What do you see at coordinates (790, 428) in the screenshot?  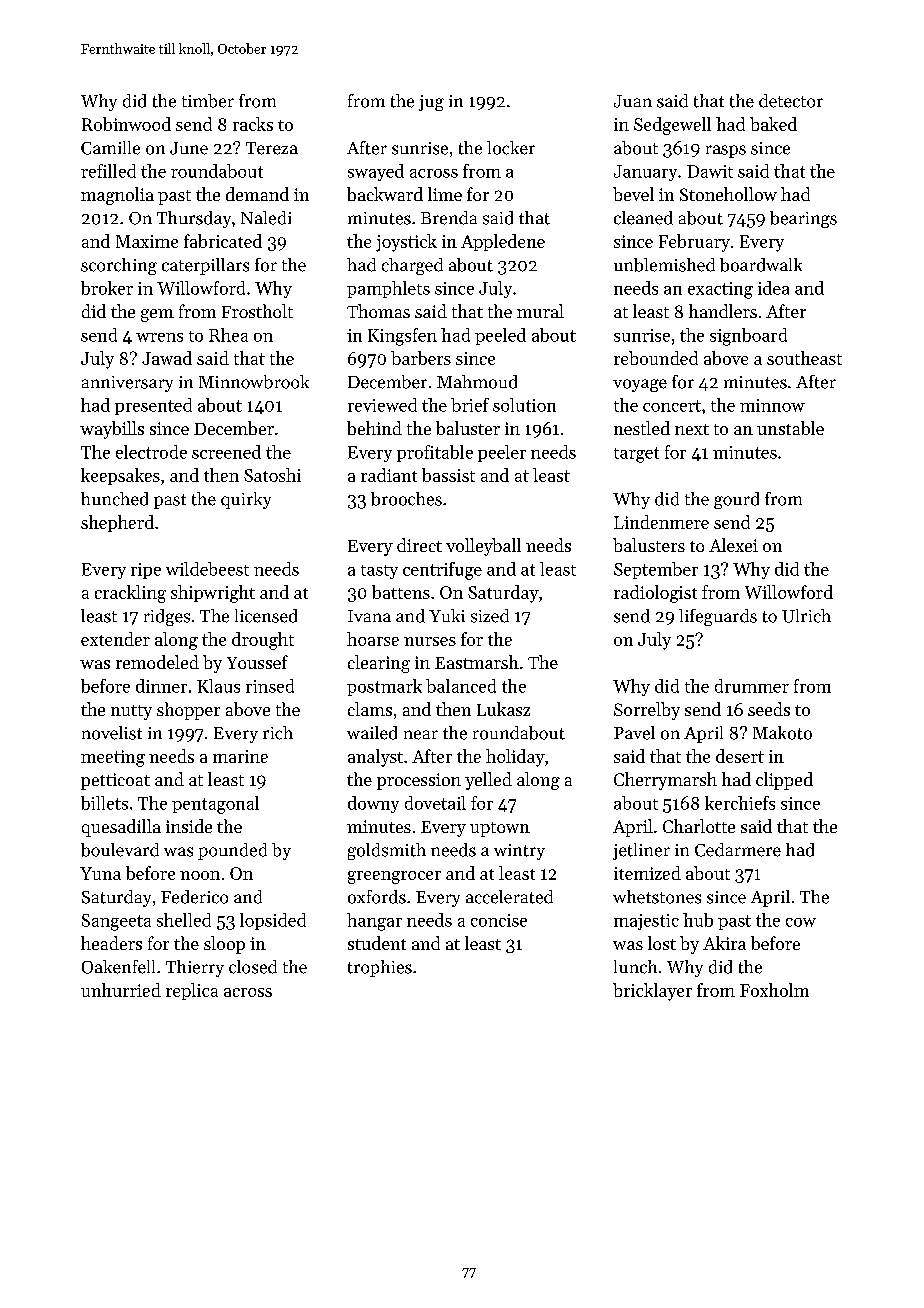 I see `unstable` at bounding box center [790, 428].
